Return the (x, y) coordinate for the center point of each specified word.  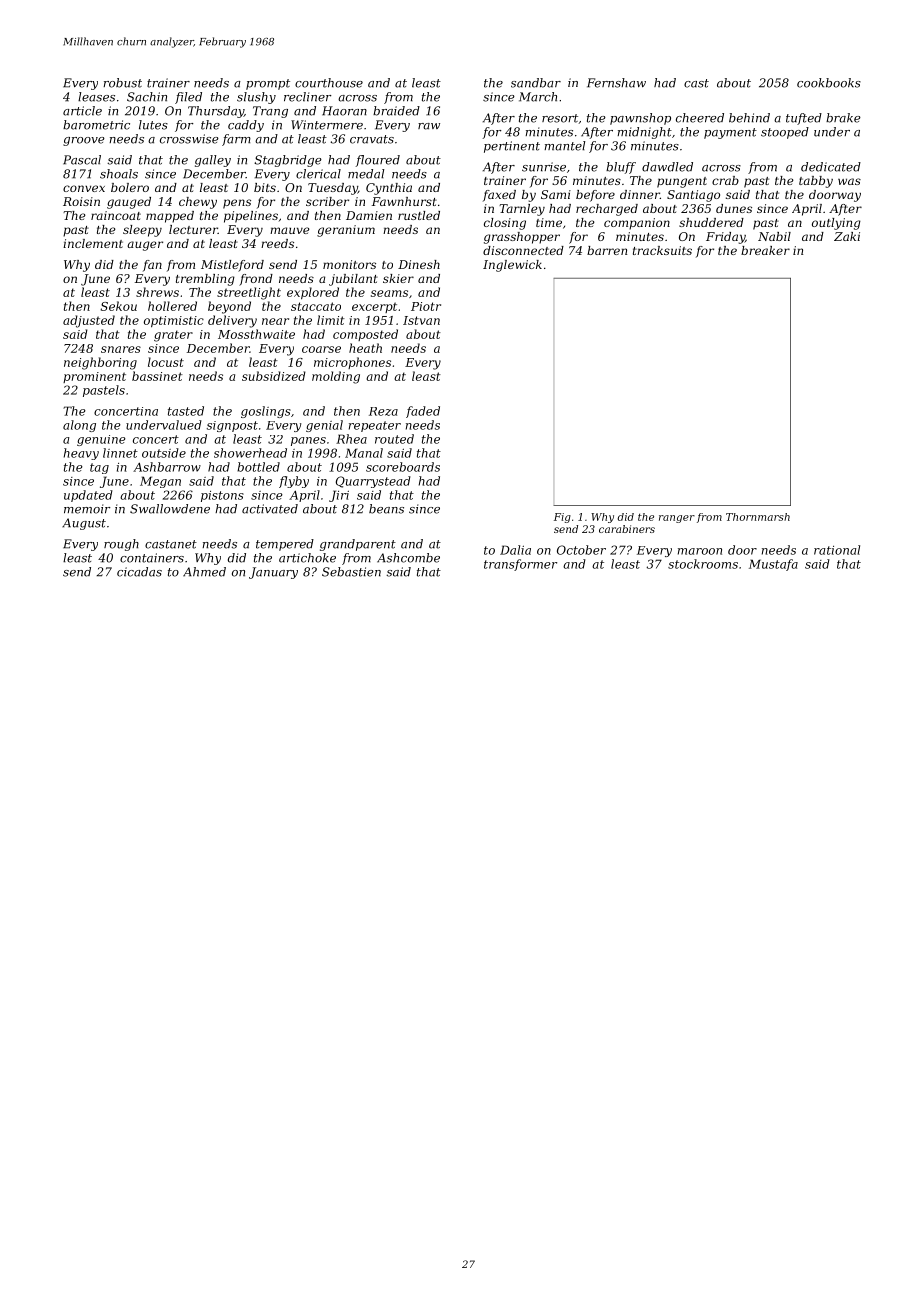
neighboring (100, 363)
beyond (229, 307)
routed (394, 439)
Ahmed (204, 572)
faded (423, 412)
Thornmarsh (758, 517)
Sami (556, 194)
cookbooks (829, 83)
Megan (160, 482)
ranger (677, 519)
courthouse (329, 83)
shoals (119, 174)
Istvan (421, 320)
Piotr (426, 306)
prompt (268, 84)
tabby (816, 182)
